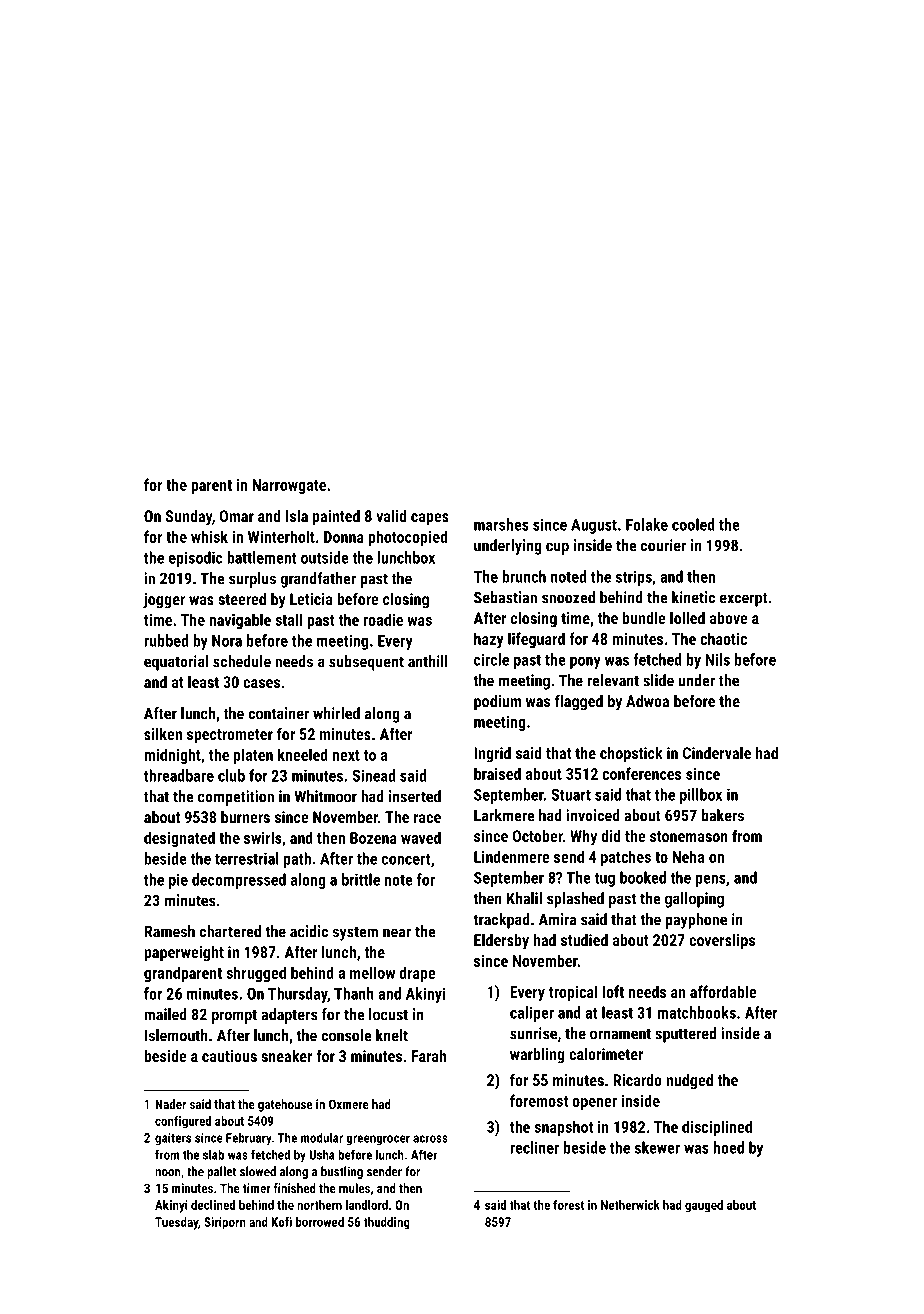 Image resolution: width=924 pixels, height=1314 pixels. What do you see at coordinates (606, 1054) in the image?
I see `calorimeter` at bounding box center [606, 1054].
